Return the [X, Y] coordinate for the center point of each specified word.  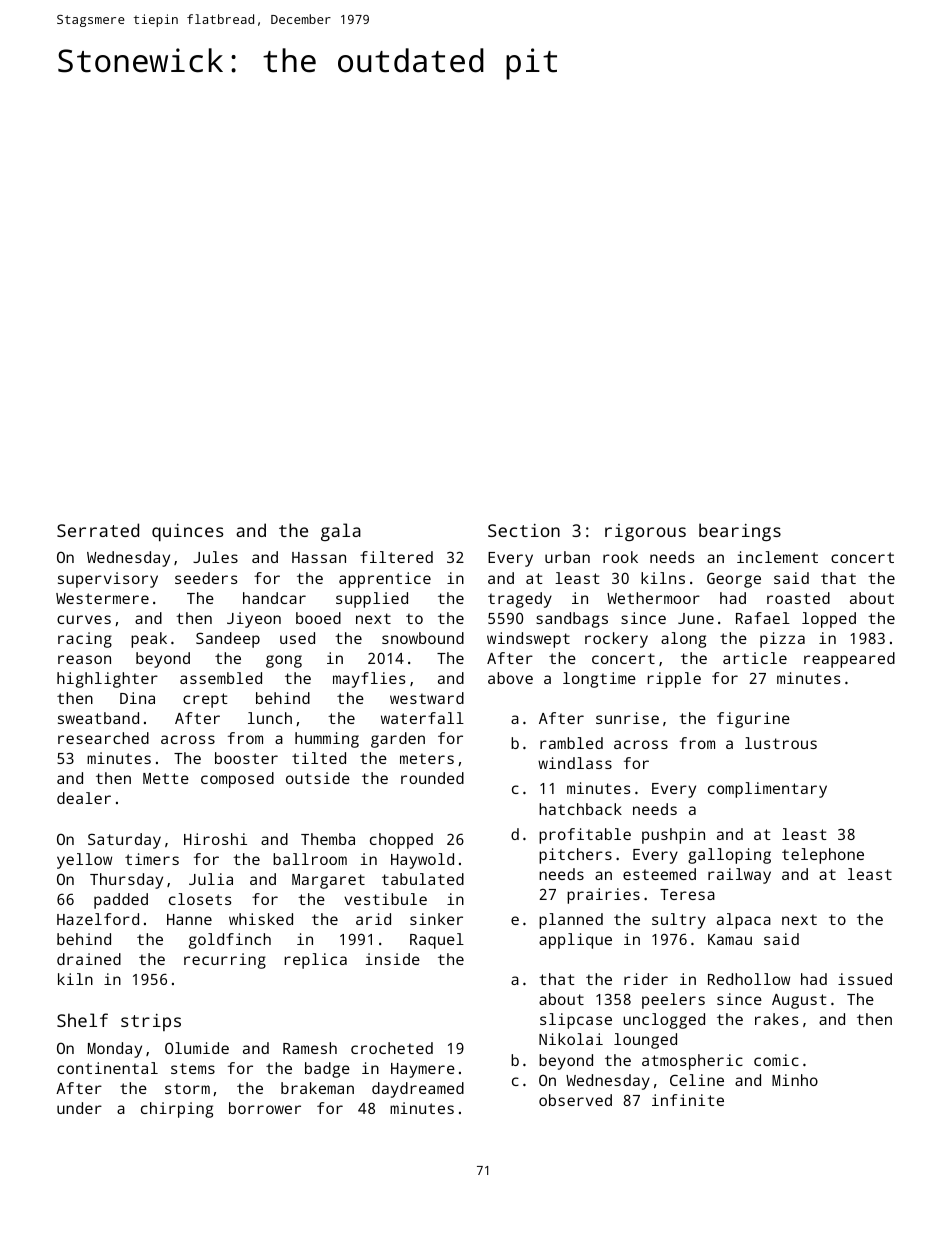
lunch [270, 718]
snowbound [423, 638]
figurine [753, 720]
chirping [177, 1110]
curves [84, 619]
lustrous [781, 743]
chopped [401, 841]
